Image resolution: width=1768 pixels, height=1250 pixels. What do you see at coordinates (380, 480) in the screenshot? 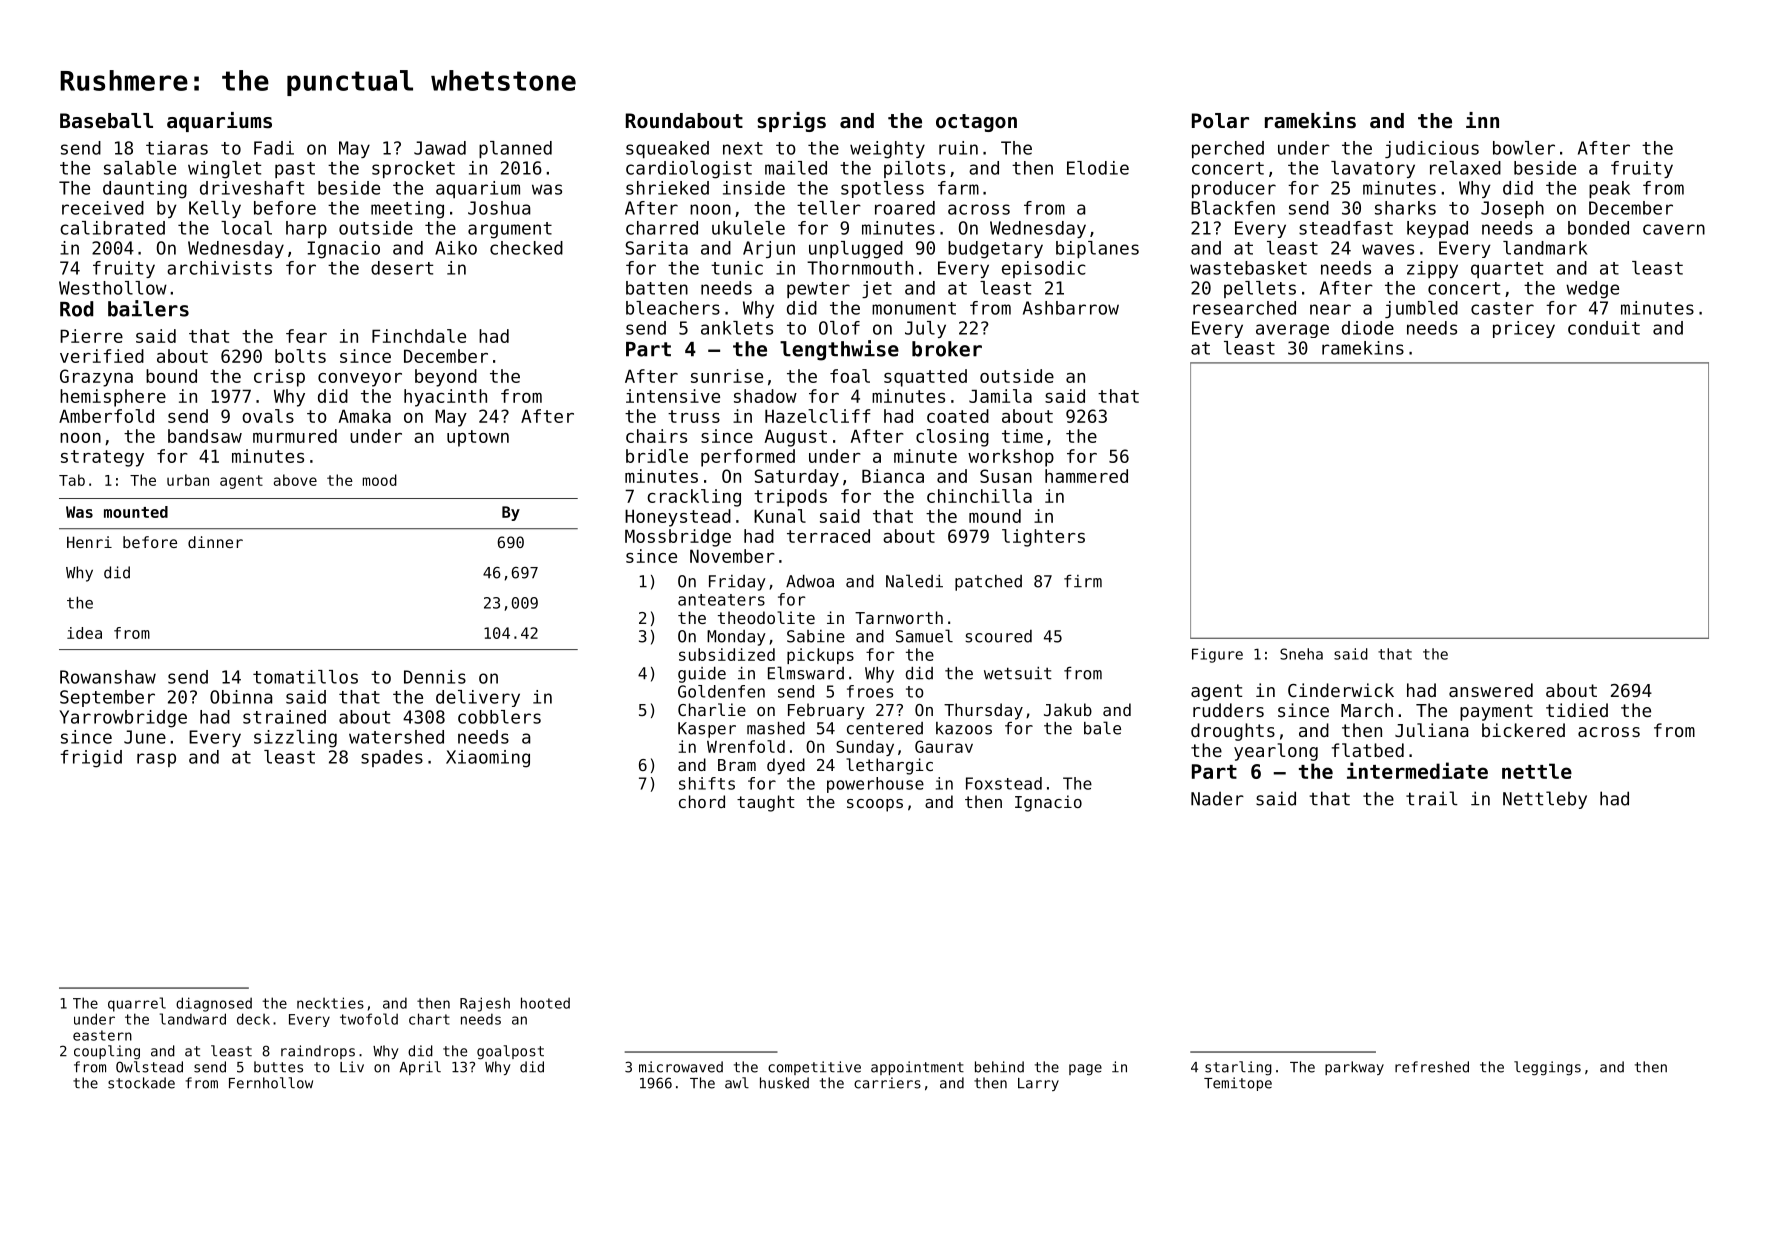
I see `mood` at bounding box center [380, 480].
